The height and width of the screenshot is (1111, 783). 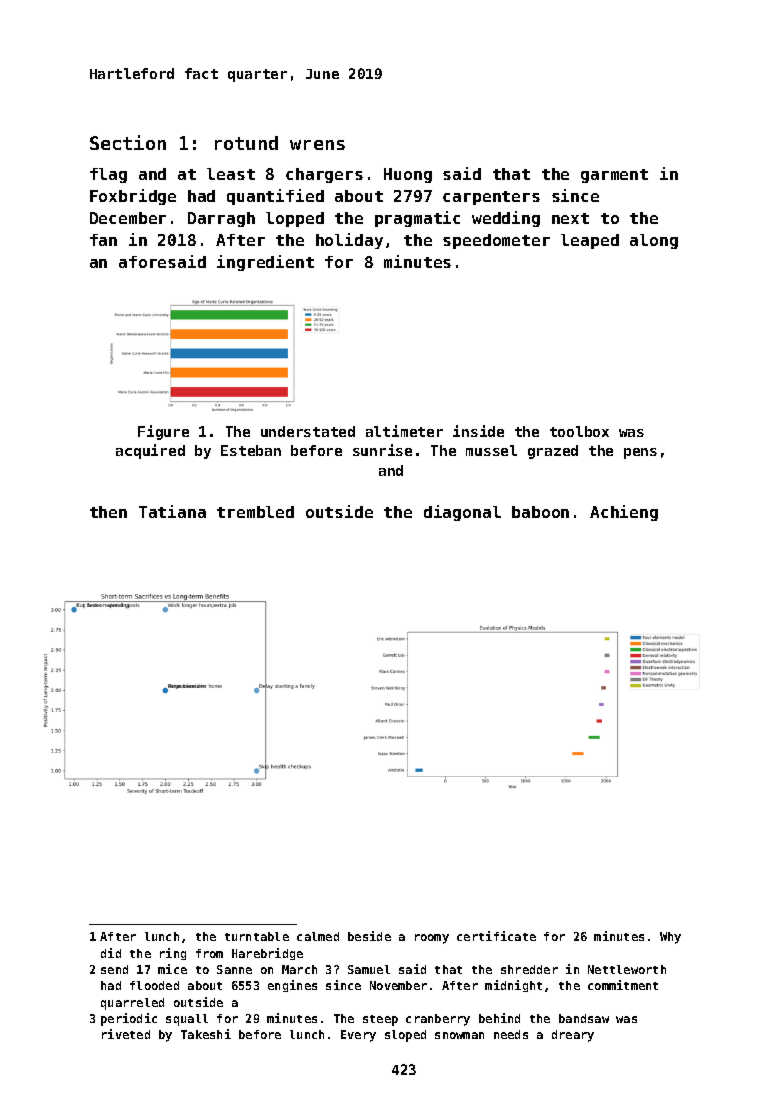 What do you see at coordinates (670, 938) in the screenshot?
I see `Why` at bounding box center [670, 938].
